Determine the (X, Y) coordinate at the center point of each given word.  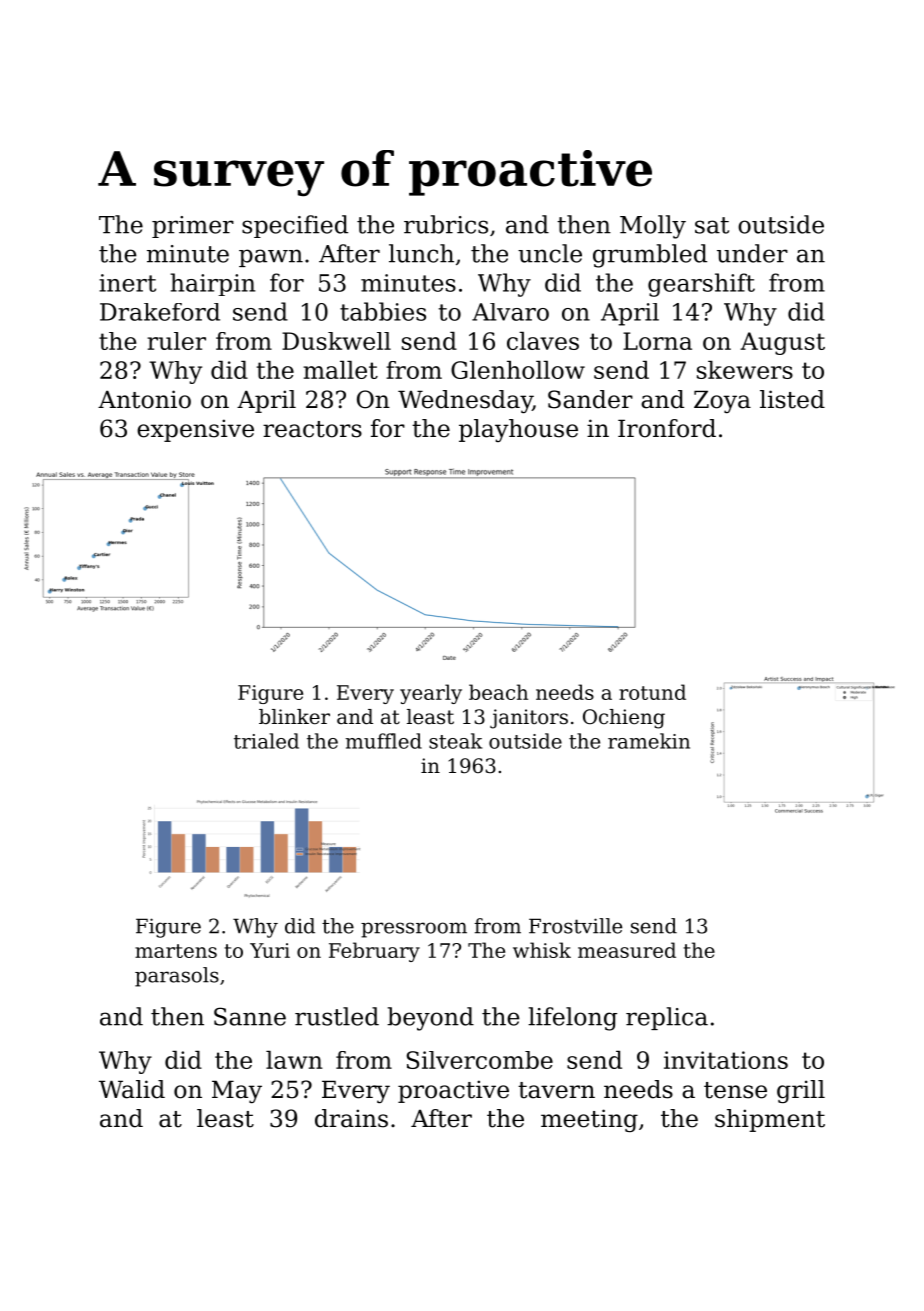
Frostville (575, 926)
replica (667, 1018)
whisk (542, 950)
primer (193, 227)
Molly (653, 227)
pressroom (414, 930)
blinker (294, 717)
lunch (421, 253)
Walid (132, 1089)
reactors (312, 429)
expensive (195, 430)
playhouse (518, 430)
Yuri (270, 950)
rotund (652, 692)
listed (792, 399)
